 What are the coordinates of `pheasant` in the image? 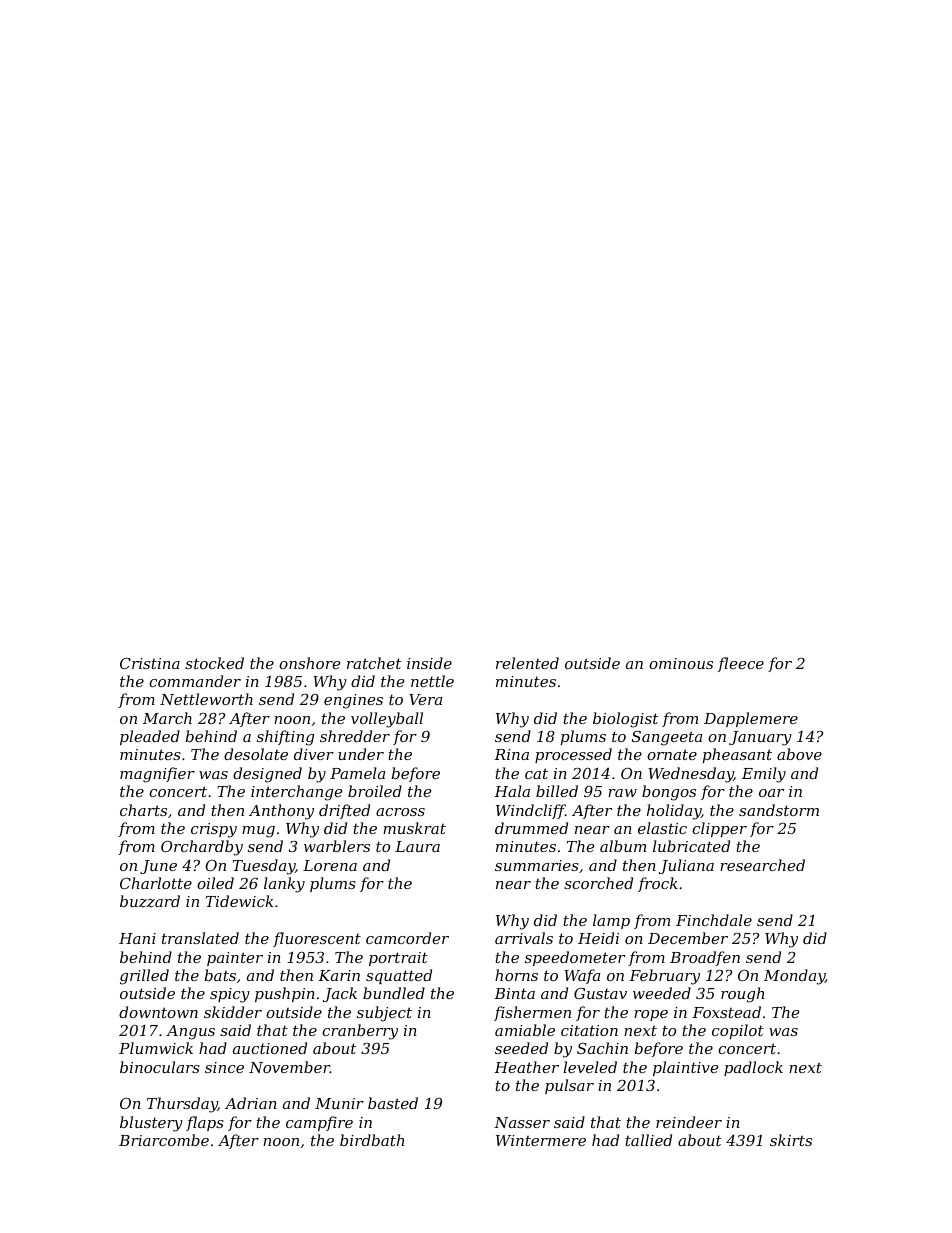 It's located at (737, 755).
